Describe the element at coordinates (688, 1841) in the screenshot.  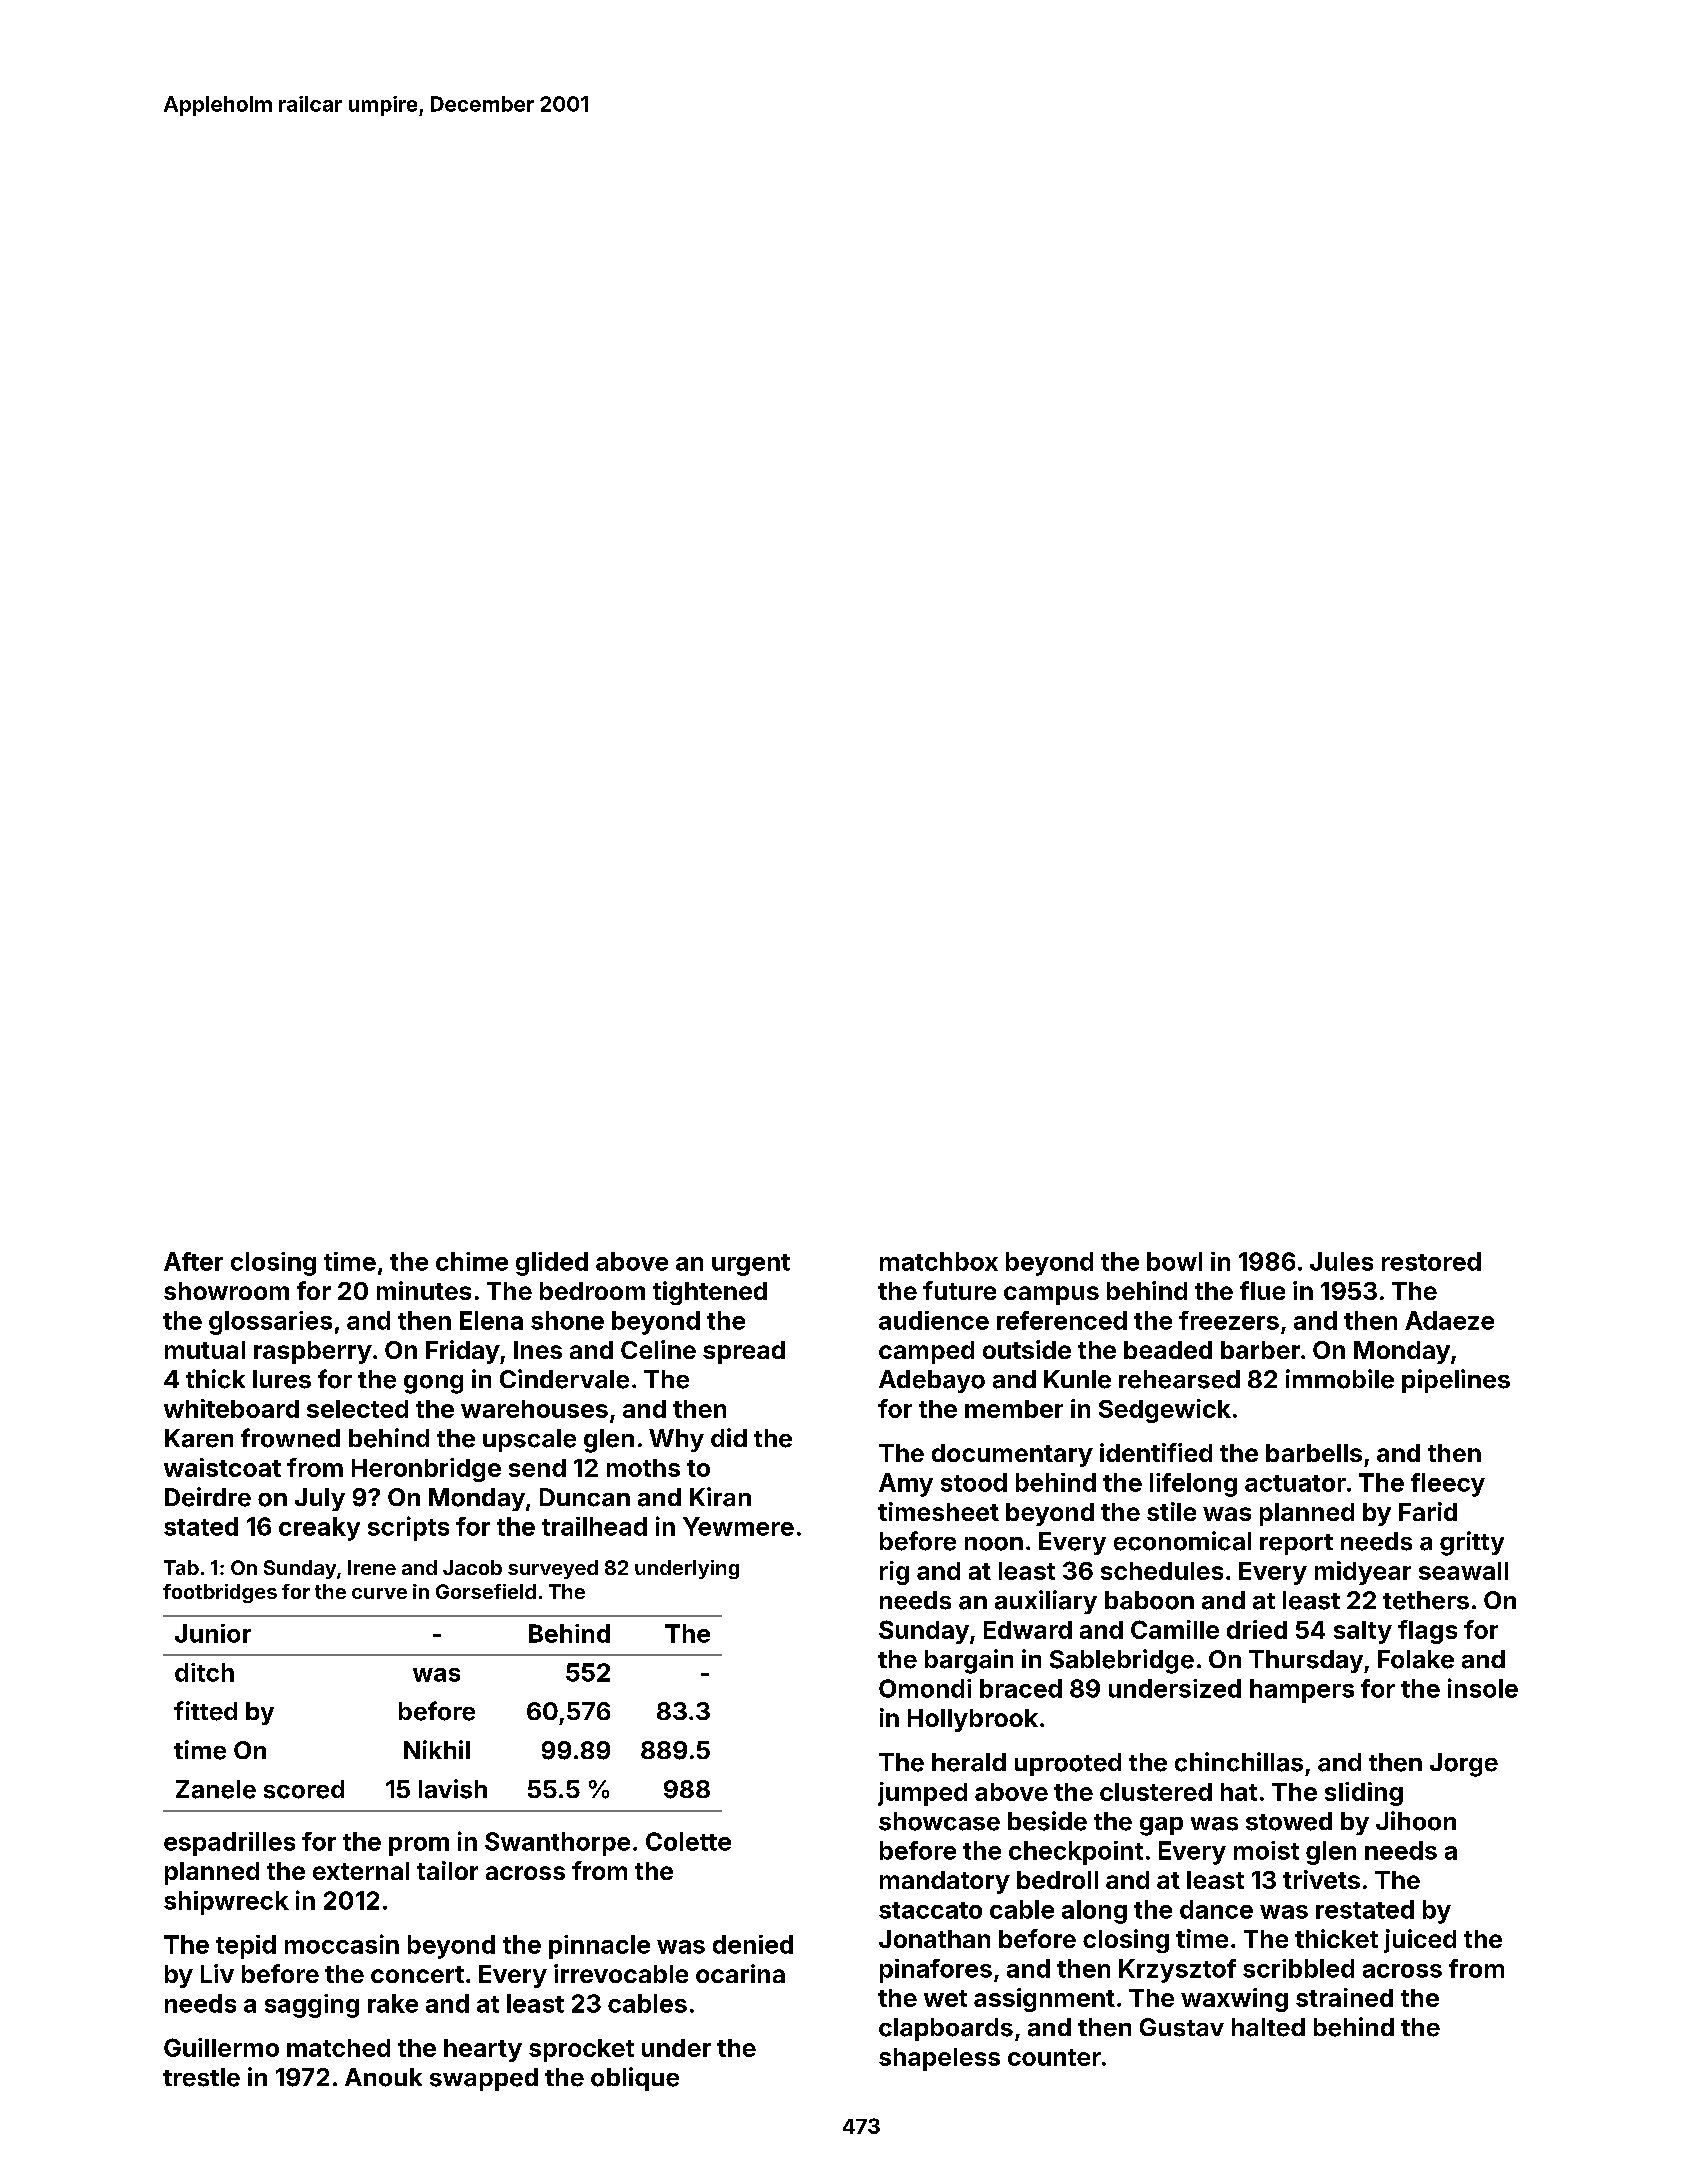
I see `Colette` at that location.
